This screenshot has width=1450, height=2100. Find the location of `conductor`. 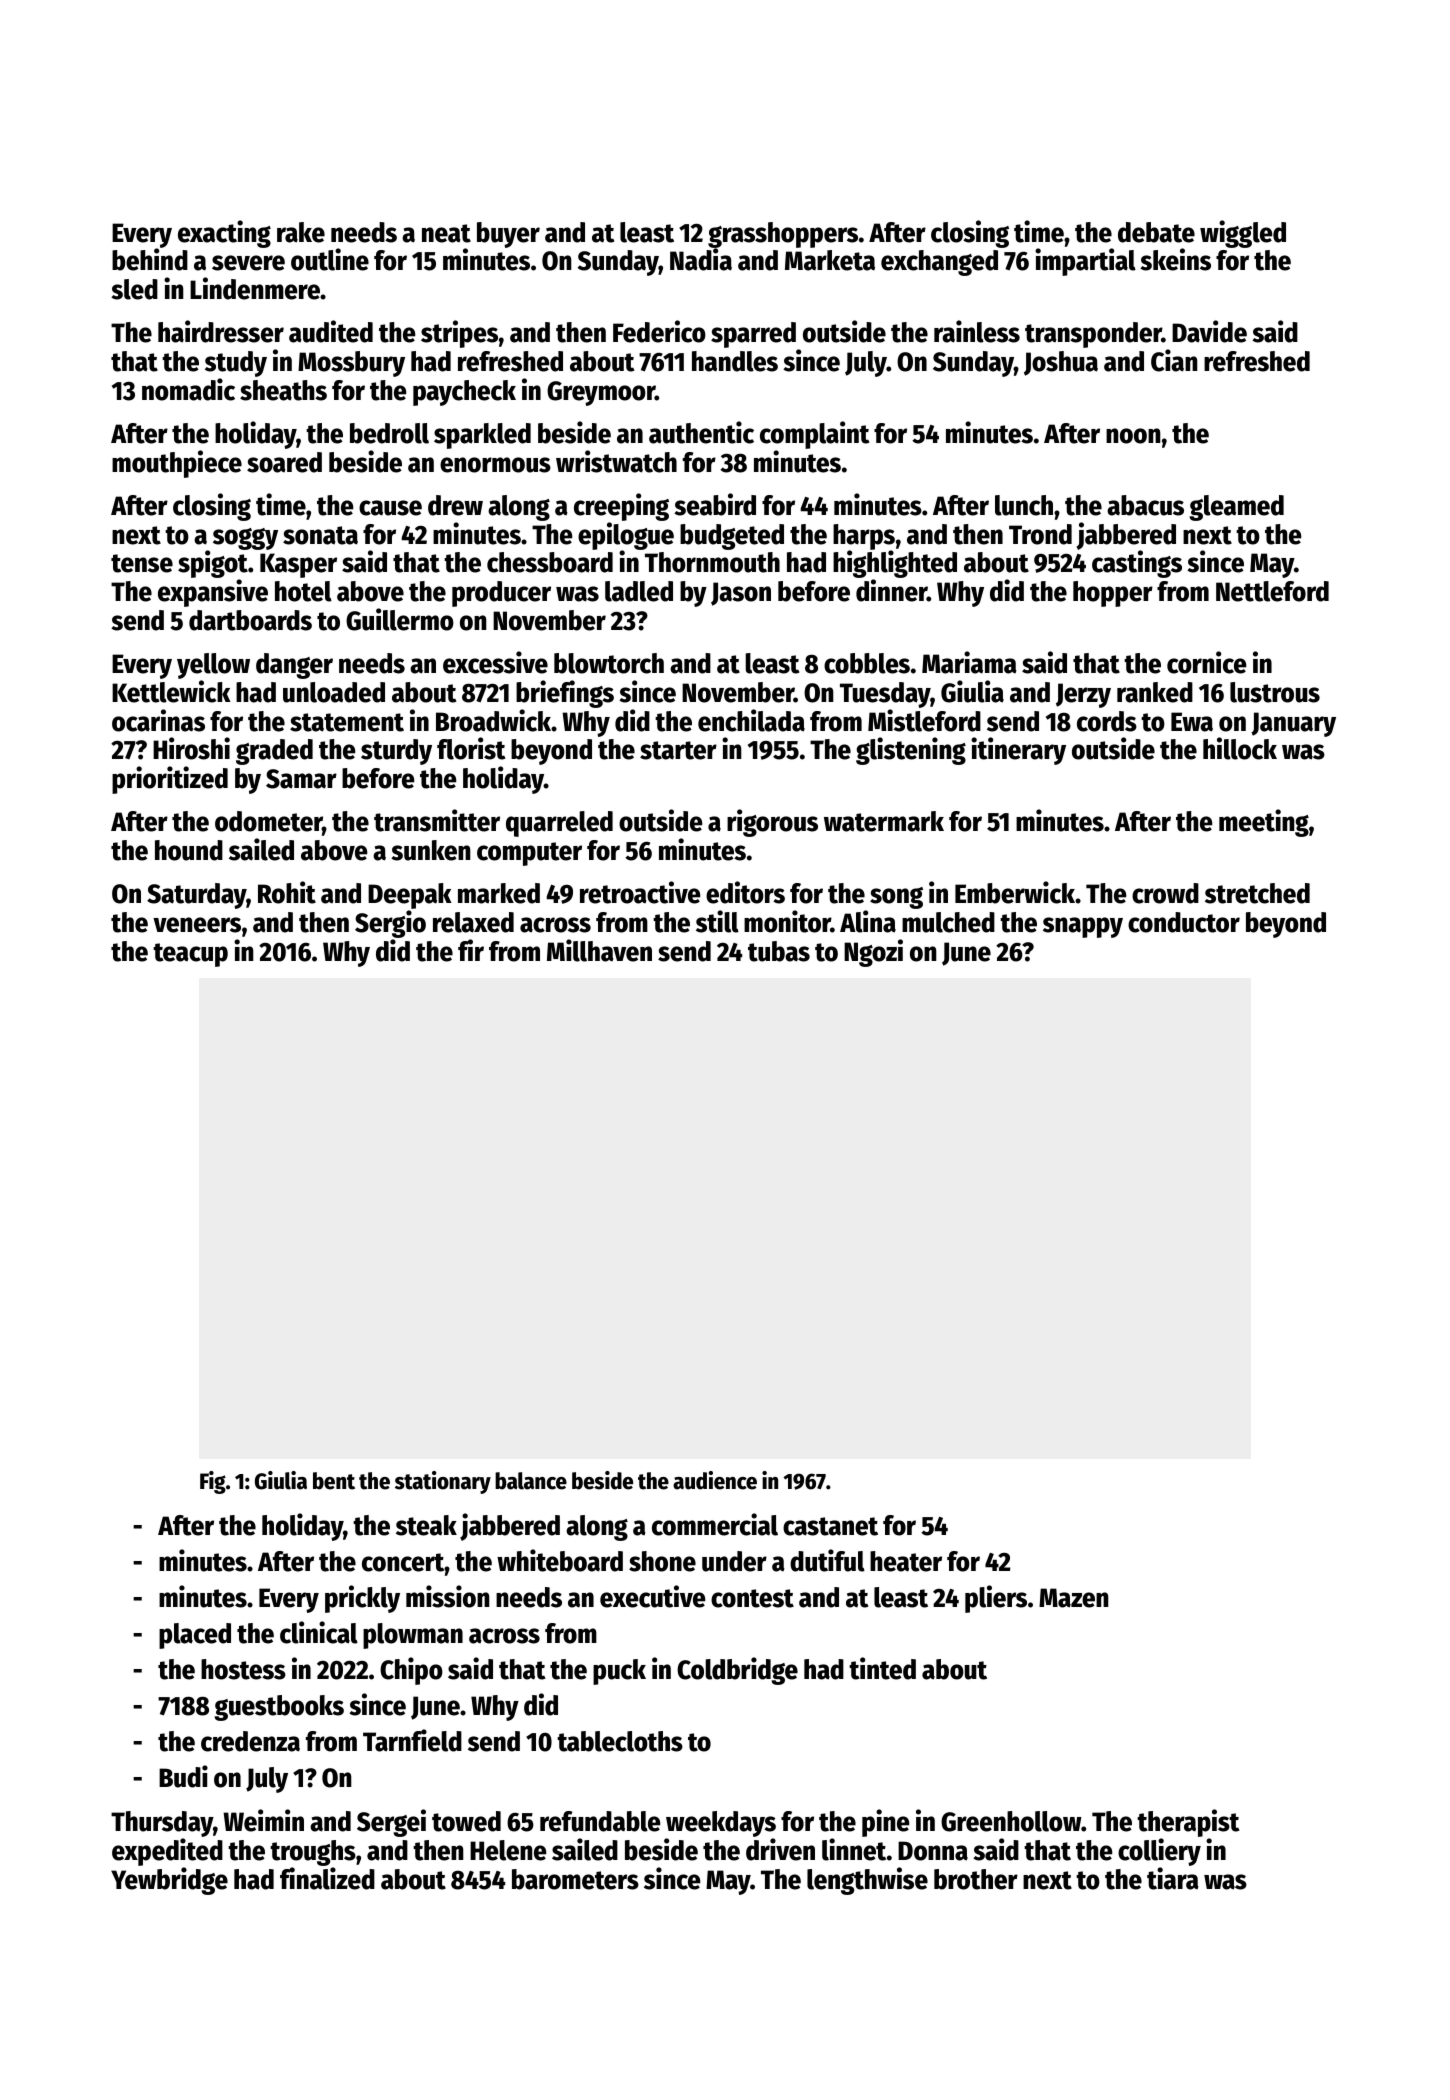

conductor is located at coordinates (1184, 922).
